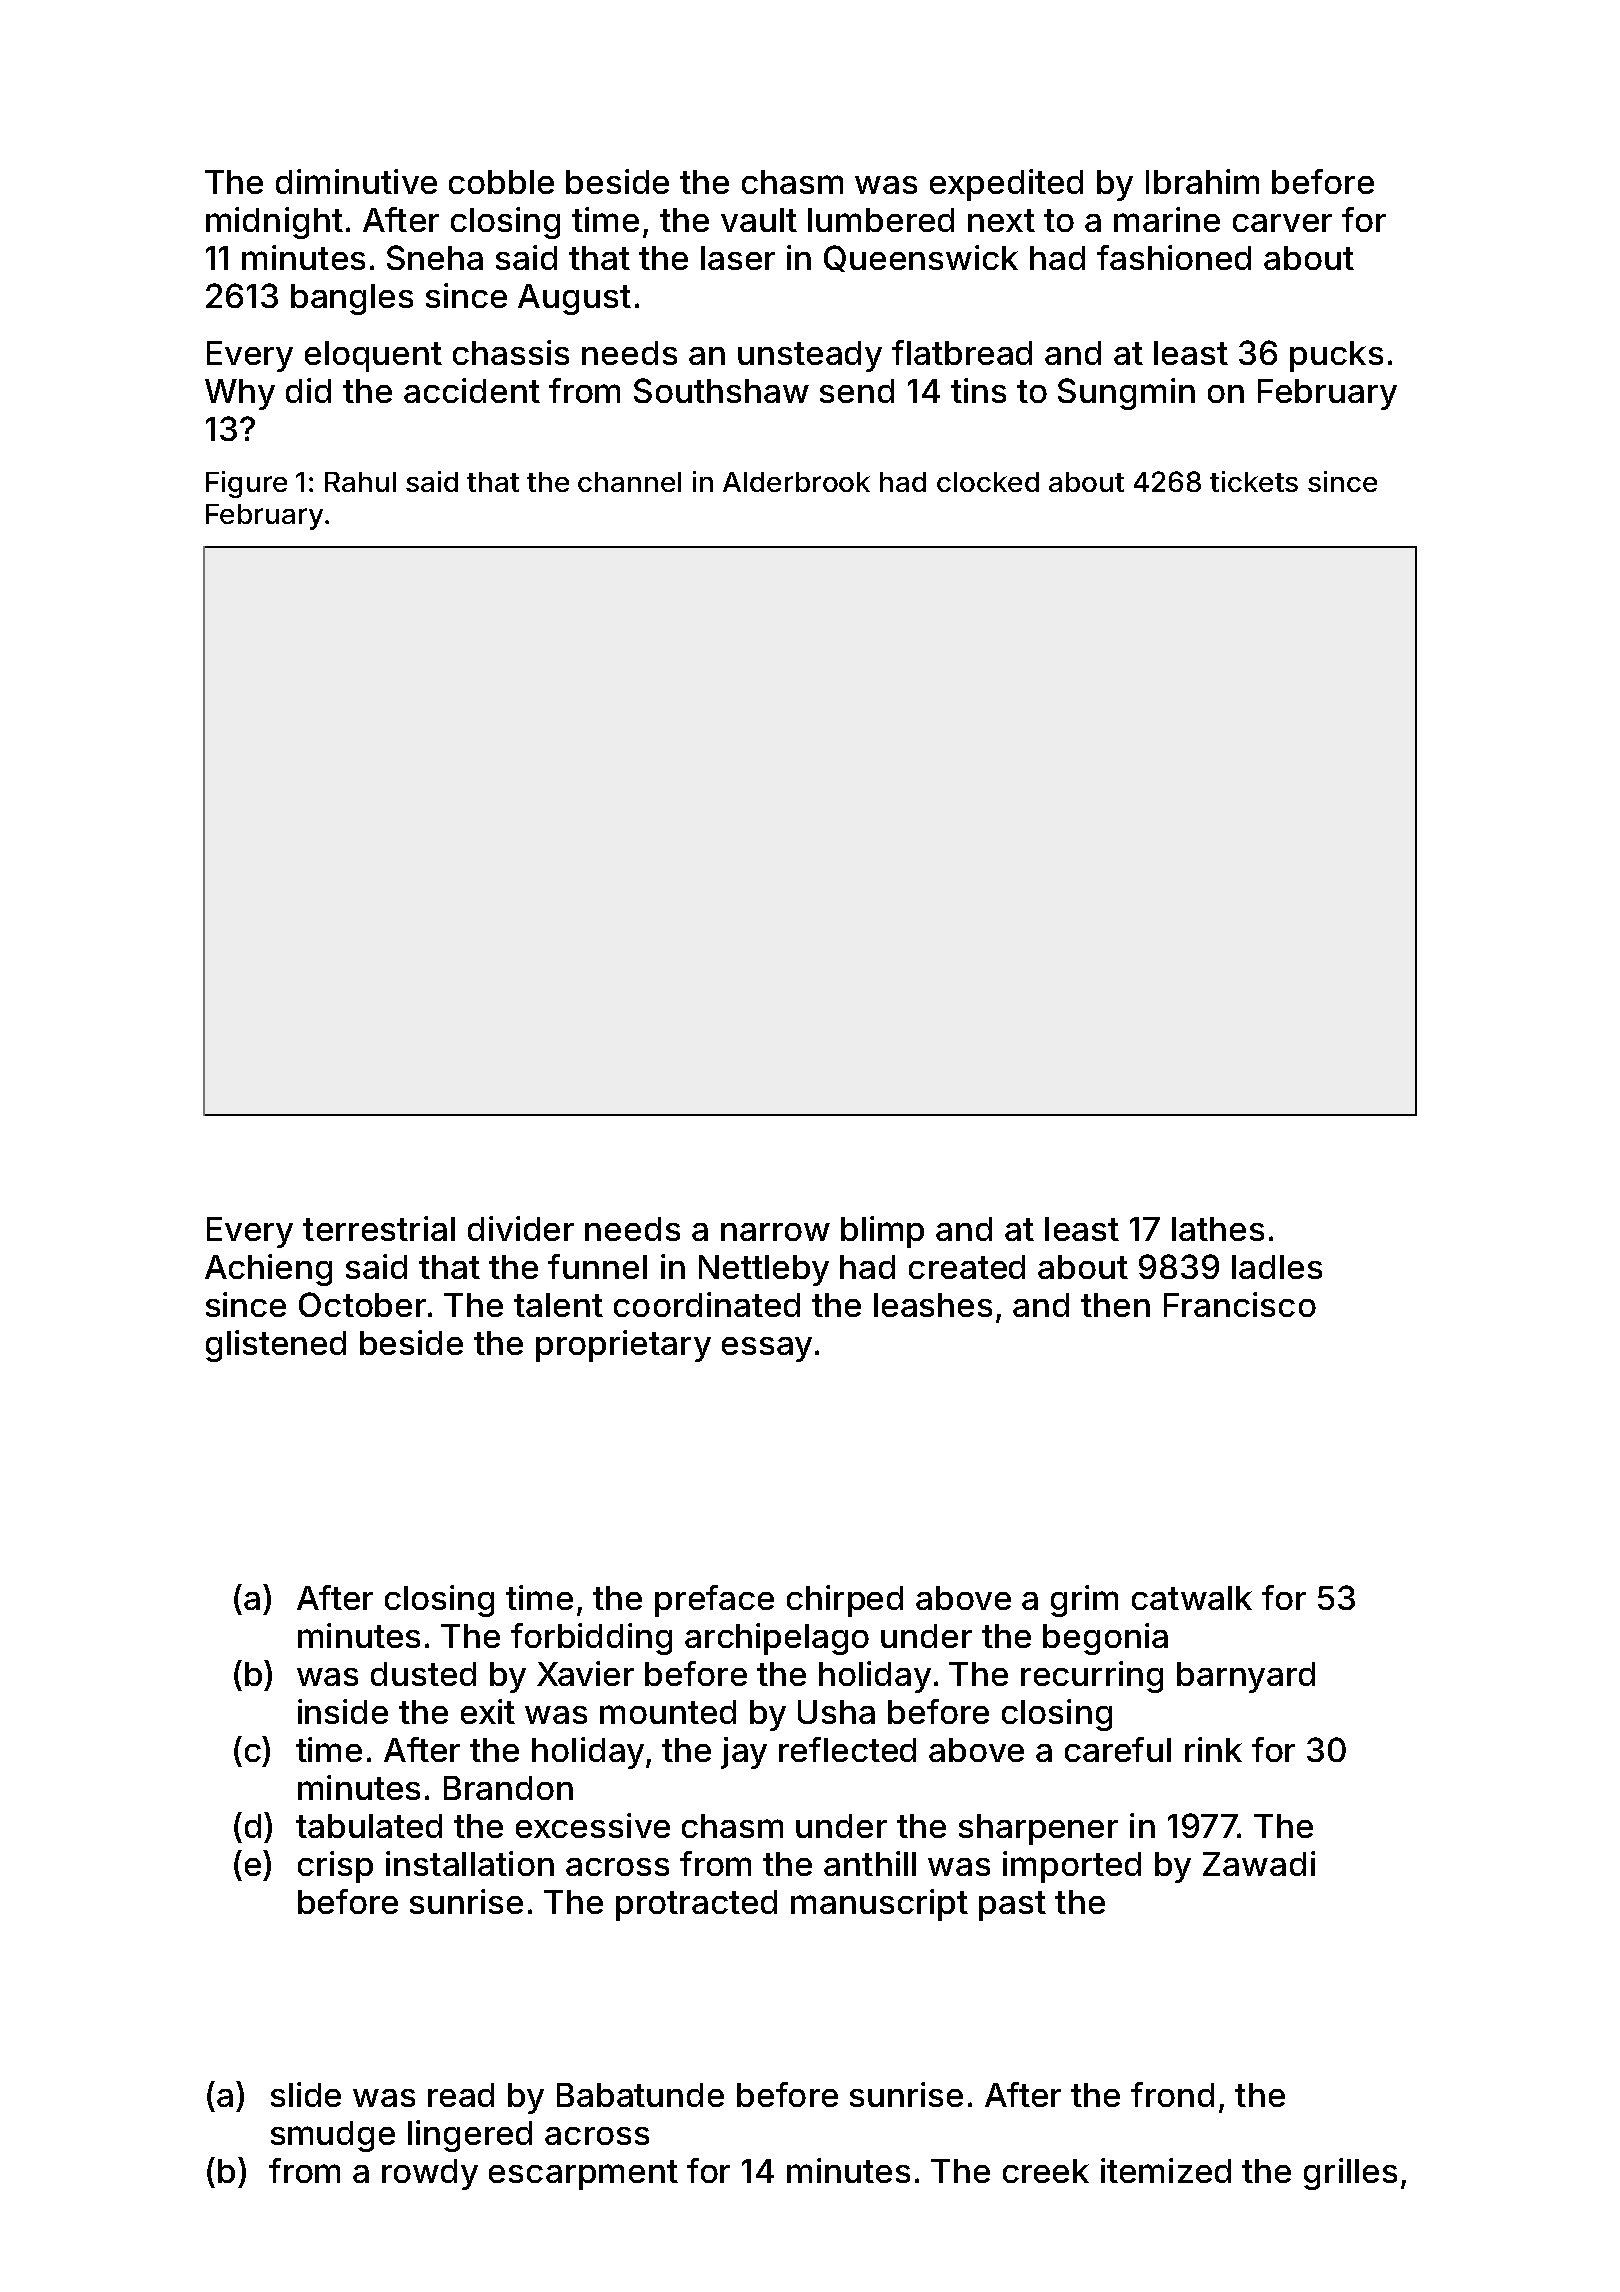 The height and width of the screenshot is (2292, 1620). What do you see at coordinates (1336, 356) in the screenshot?
I see `pucks` at bounding box center [1336, 356].
